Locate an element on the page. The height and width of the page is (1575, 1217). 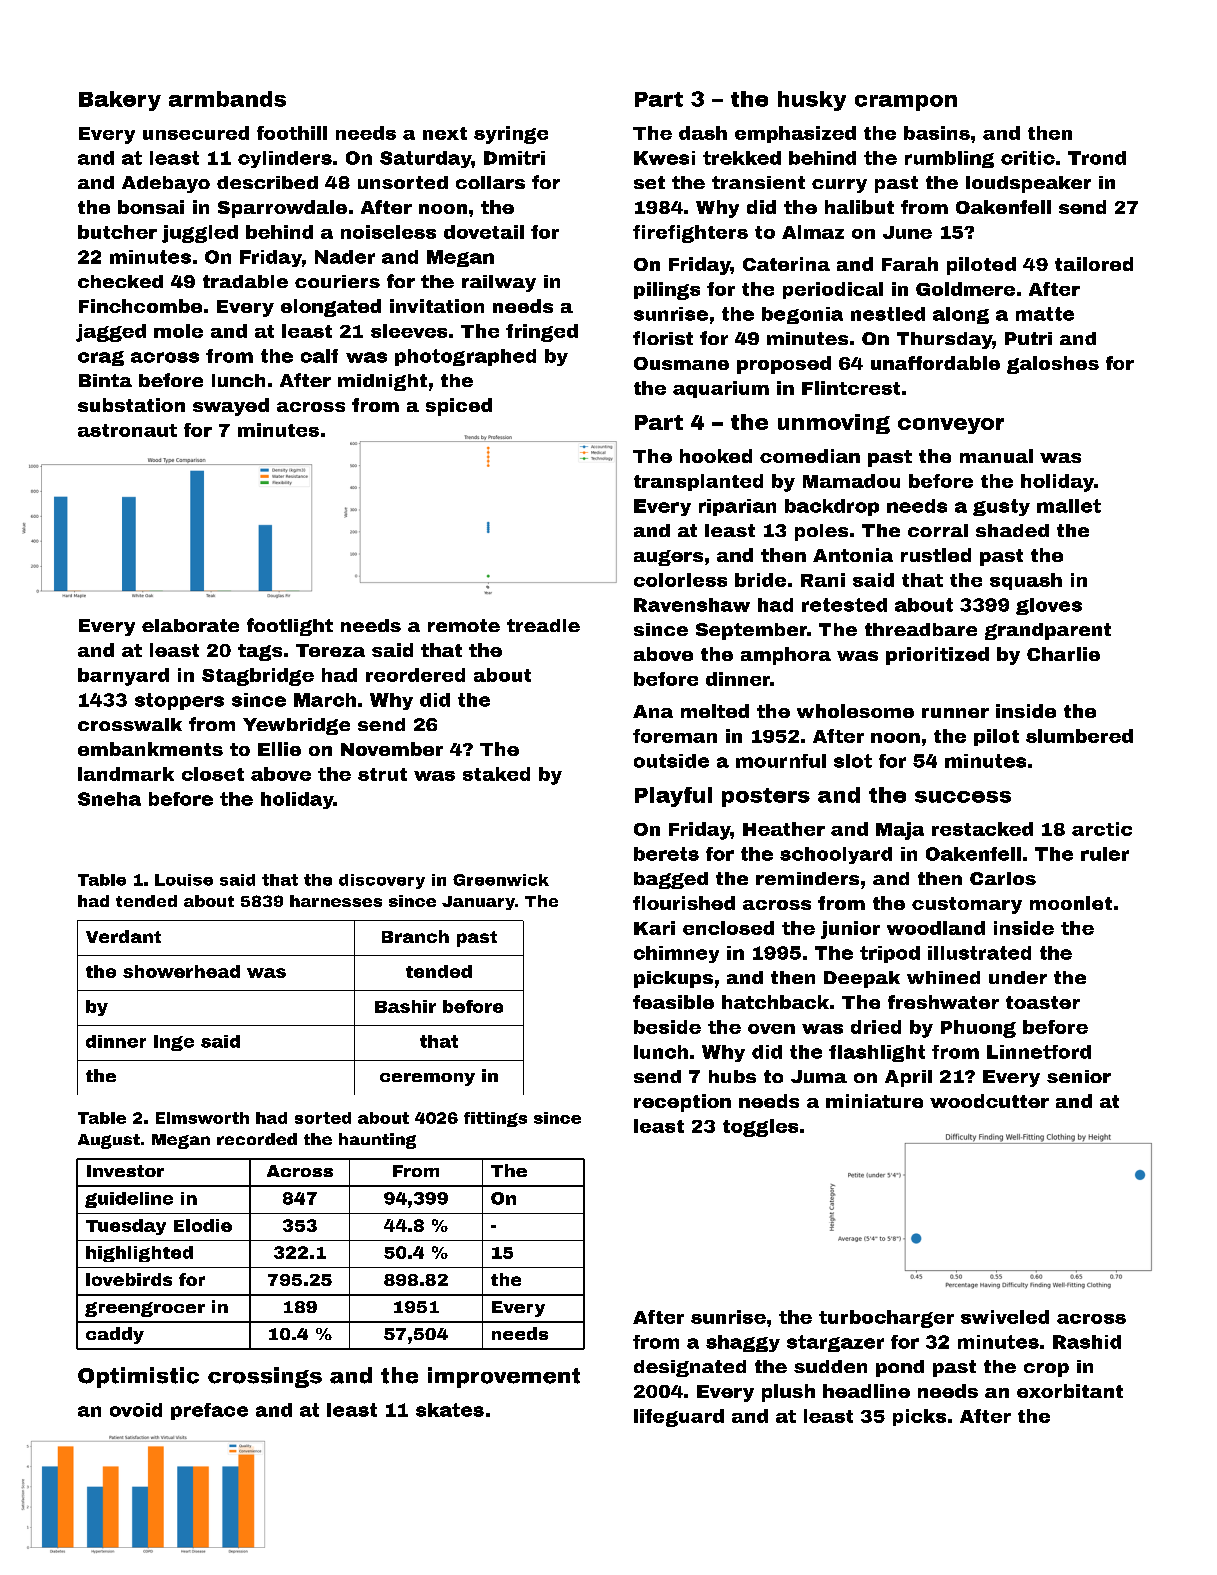
amphora is located at coordinates (786, 656).
